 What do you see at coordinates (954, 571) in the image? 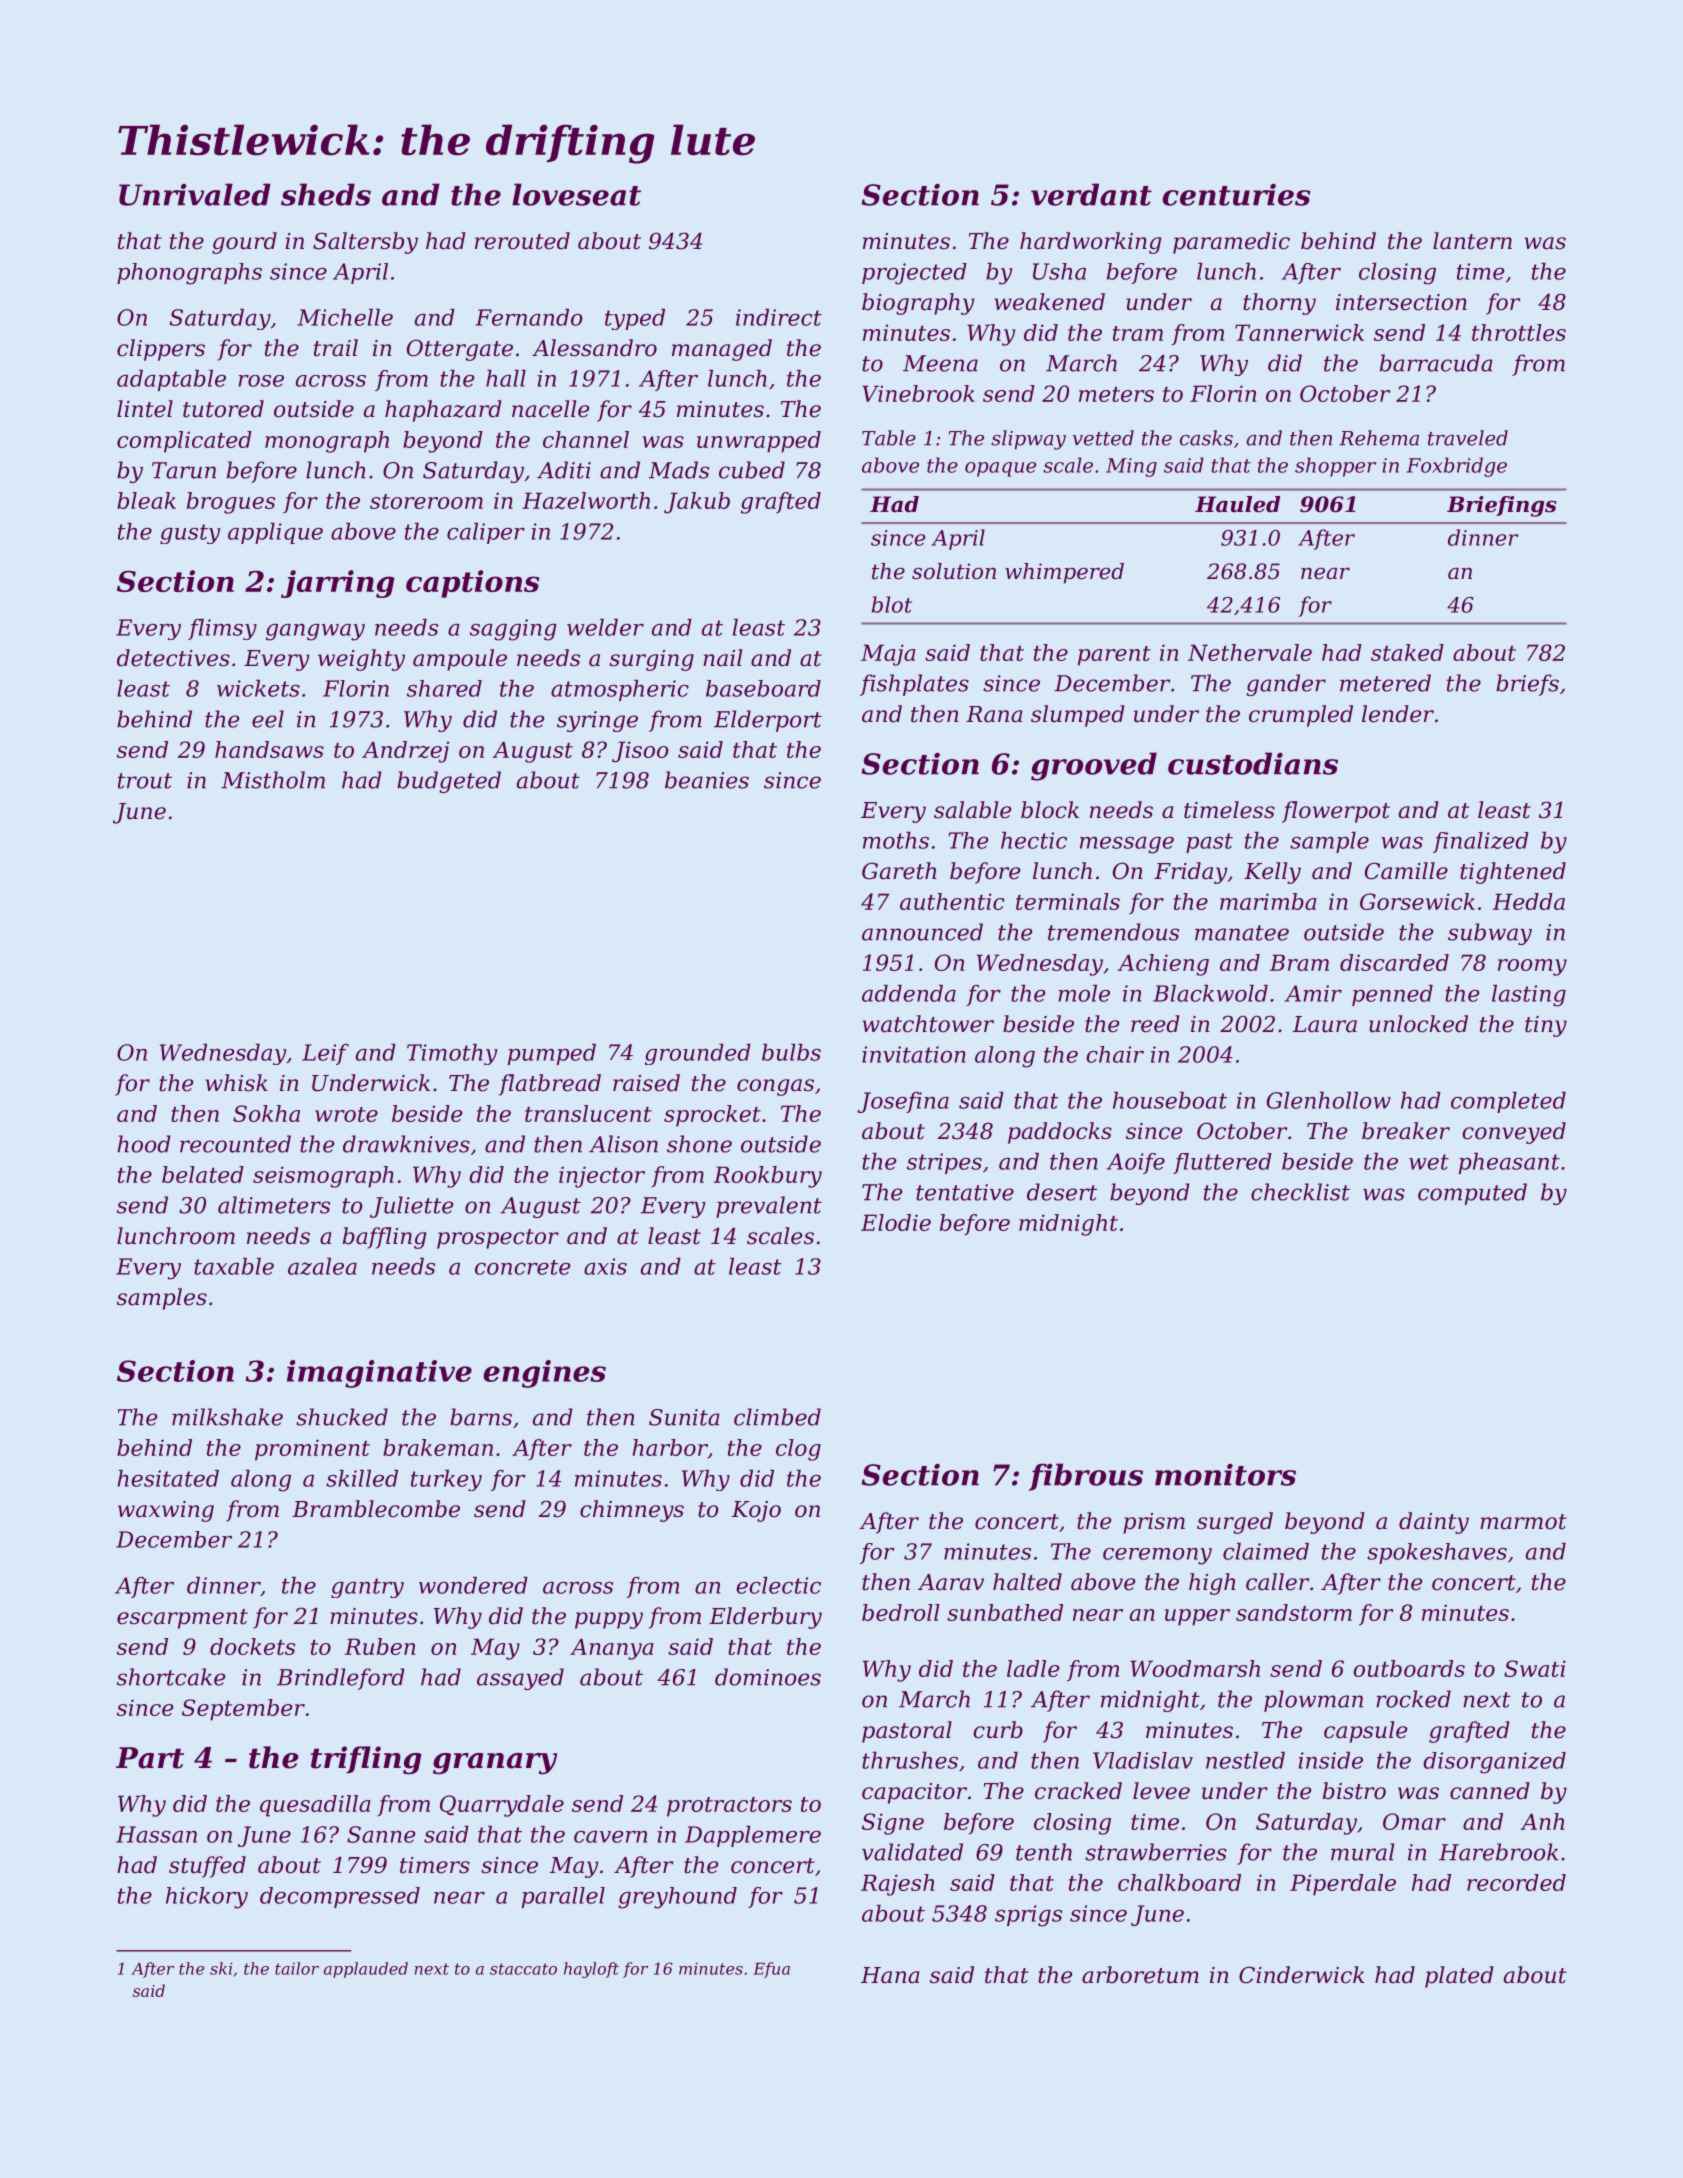
I see `solution` at bounding box center [954, 571].
